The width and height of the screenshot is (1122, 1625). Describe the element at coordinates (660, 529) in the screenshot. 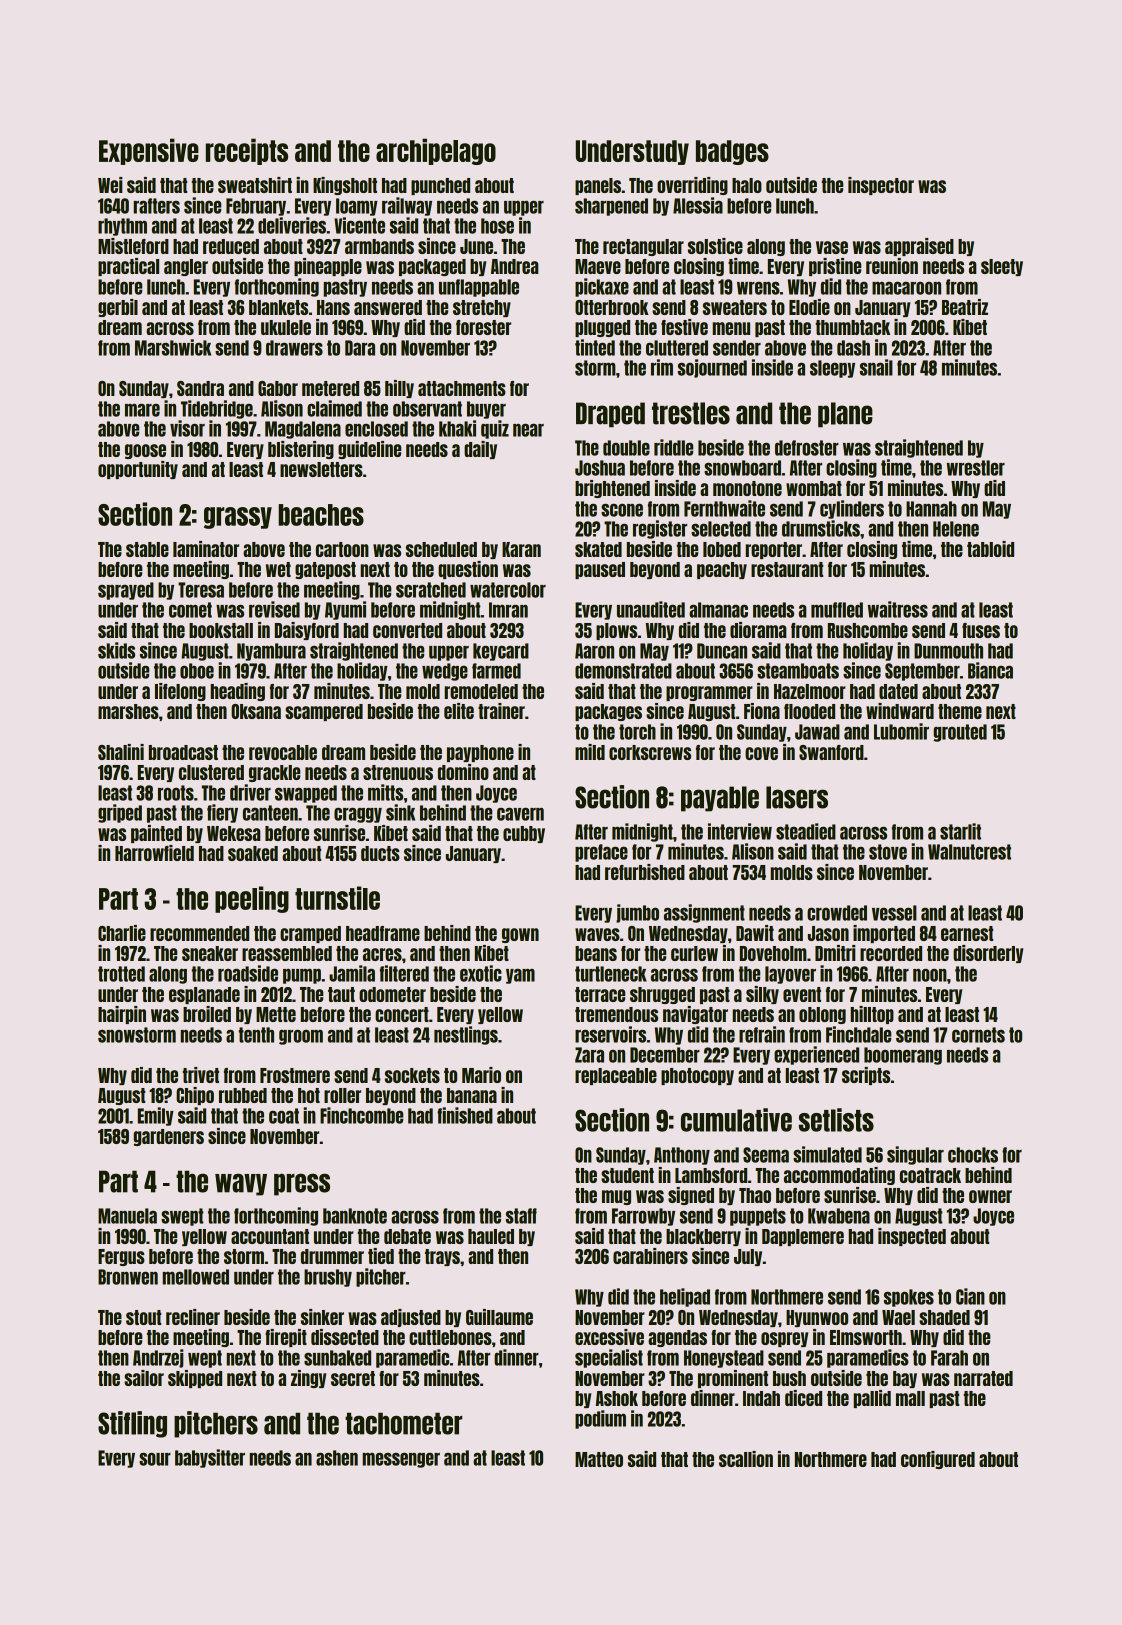

I see `register` at that location.
